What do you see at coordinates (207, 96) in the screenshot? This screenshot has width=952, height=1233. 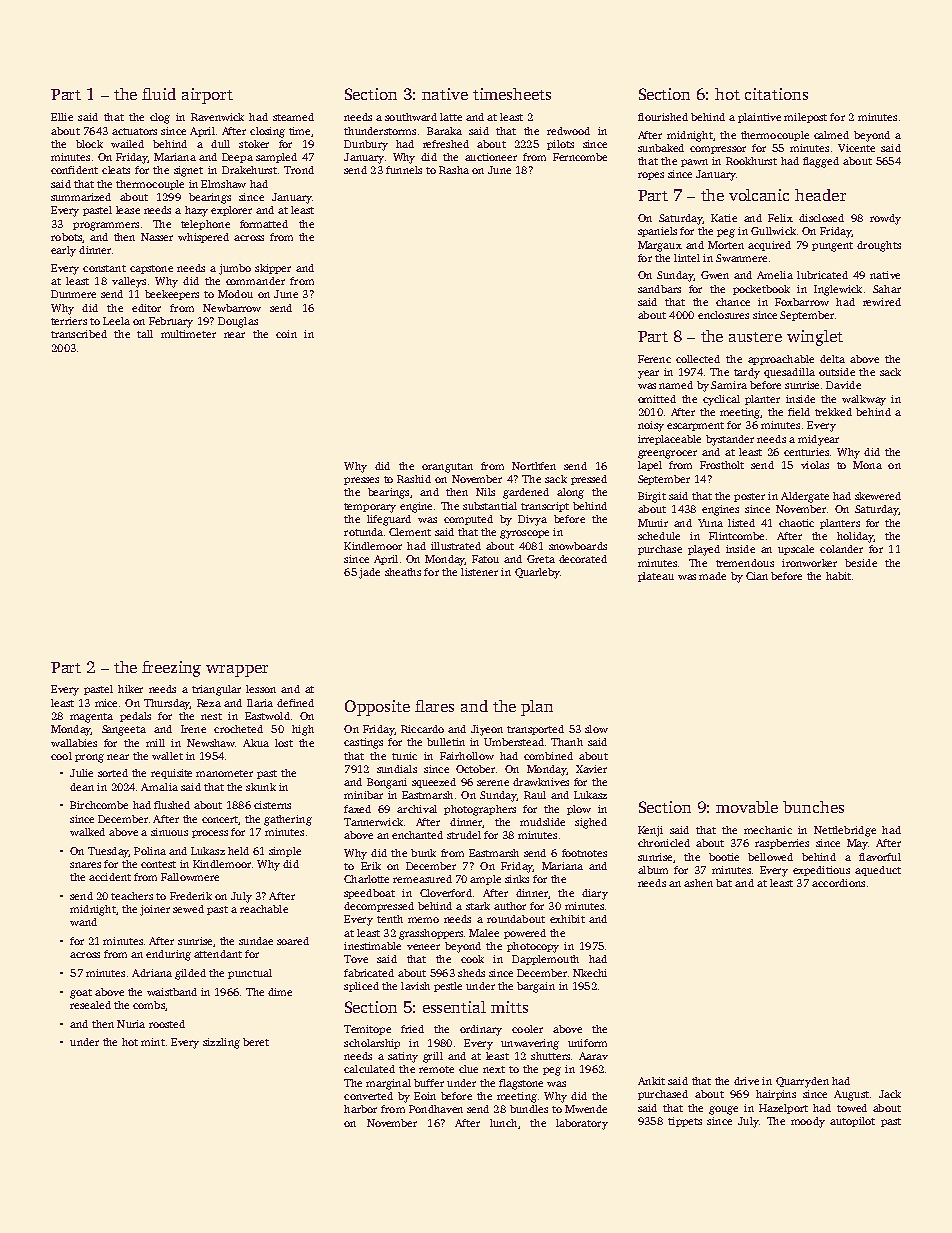 I see `airport` at bounding box center [207, 96].
